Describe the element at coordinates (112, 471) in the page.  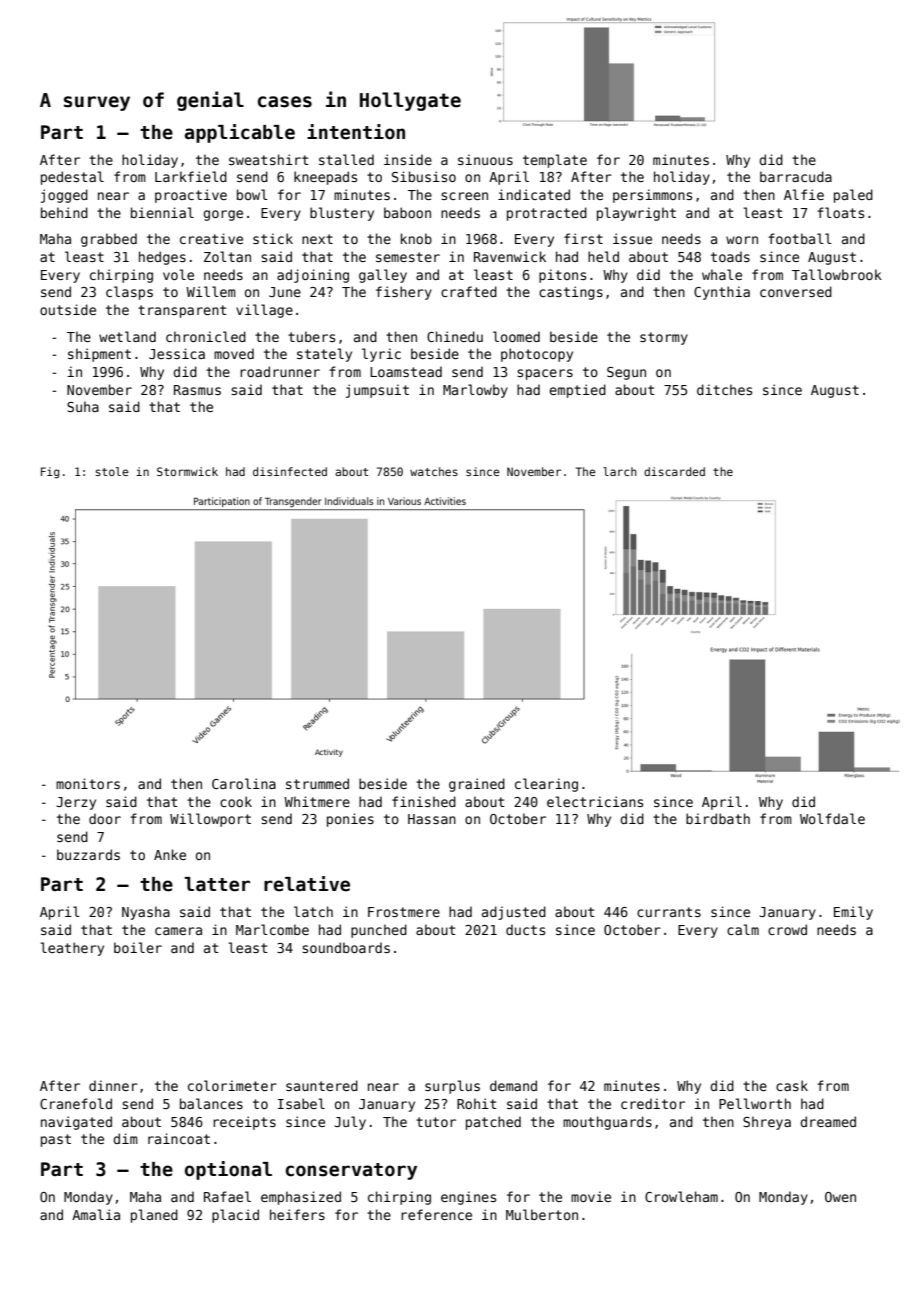
I see `stole` at that location.
